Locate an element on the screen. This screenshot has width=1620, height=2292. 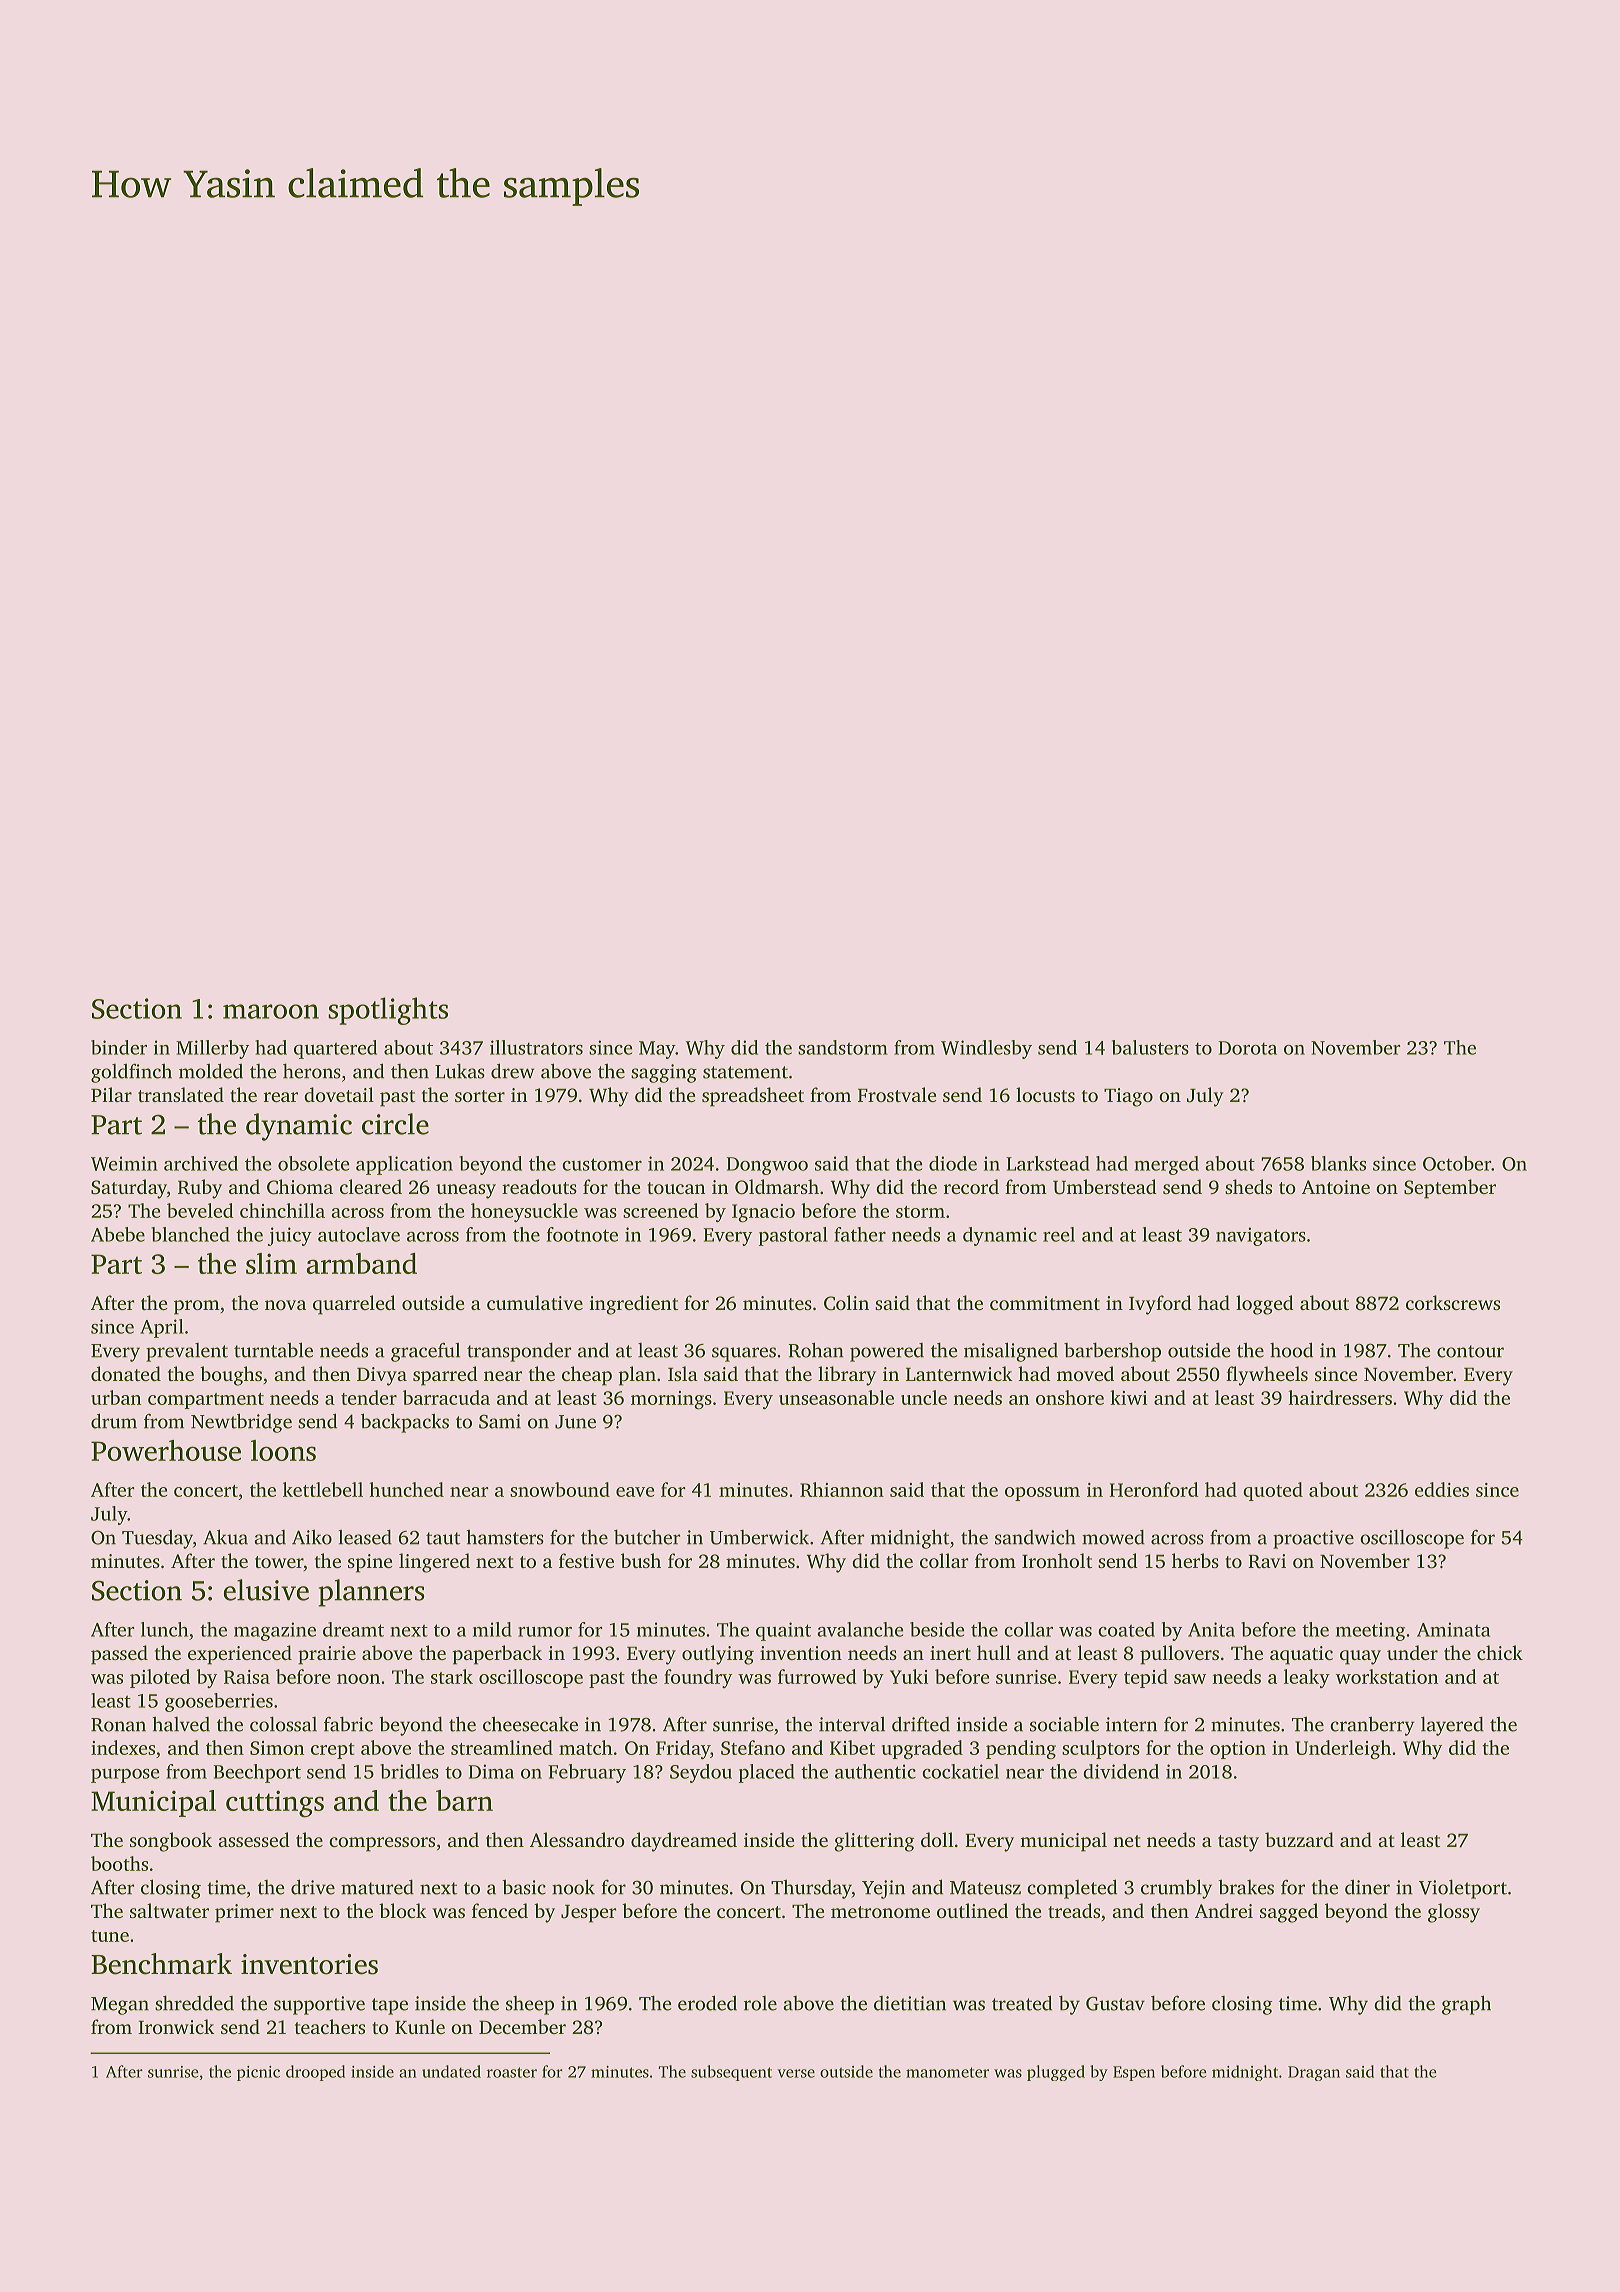
Andrei is located at coordinates (1224, 1910).
